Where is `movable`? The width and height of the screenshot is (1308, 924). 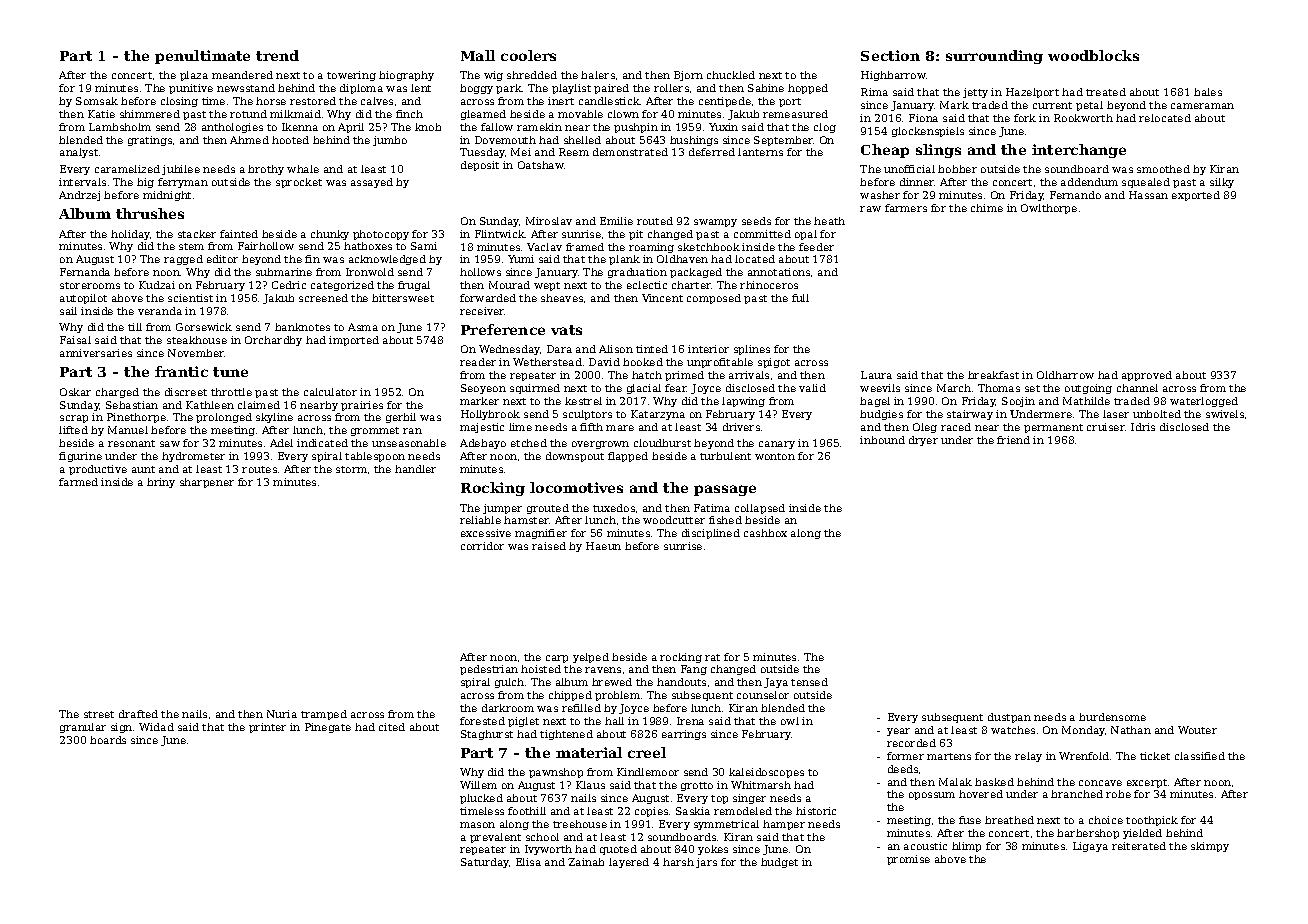
movable is located at coordinates (580, 114).
